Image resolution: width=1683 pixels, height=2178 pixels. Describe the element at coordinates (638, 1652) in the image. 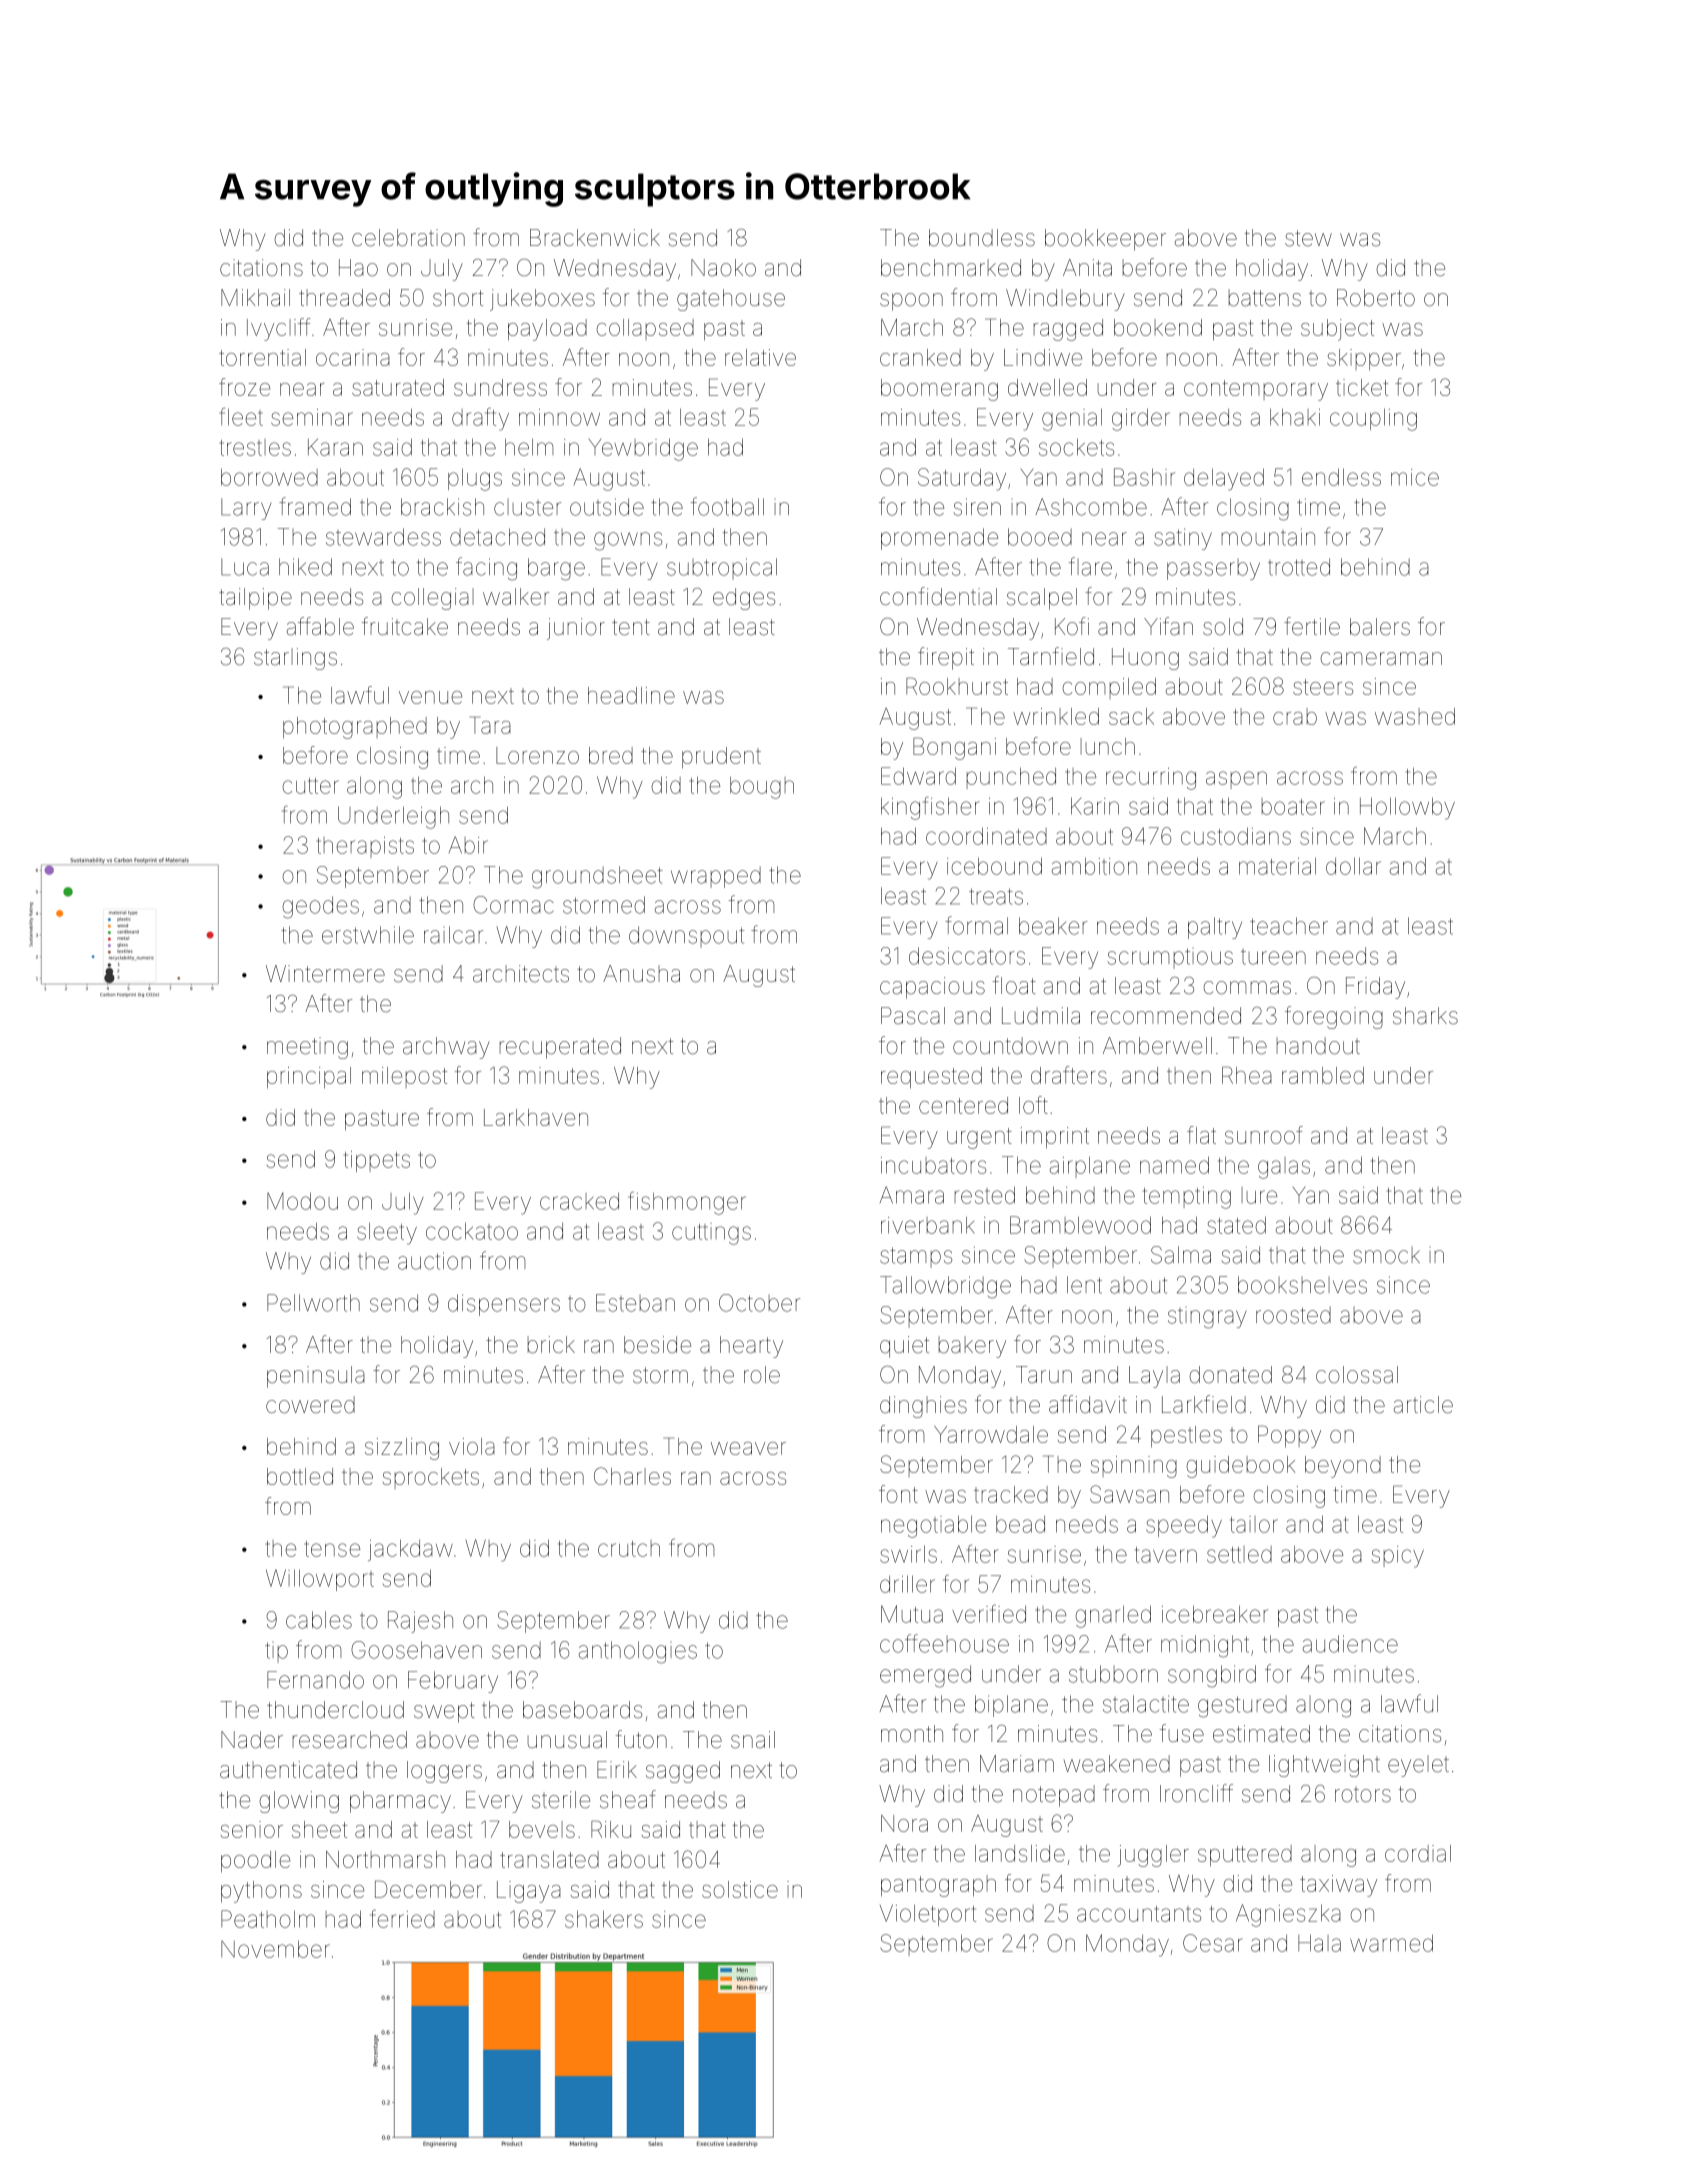

I see `anthologies` at that location.
